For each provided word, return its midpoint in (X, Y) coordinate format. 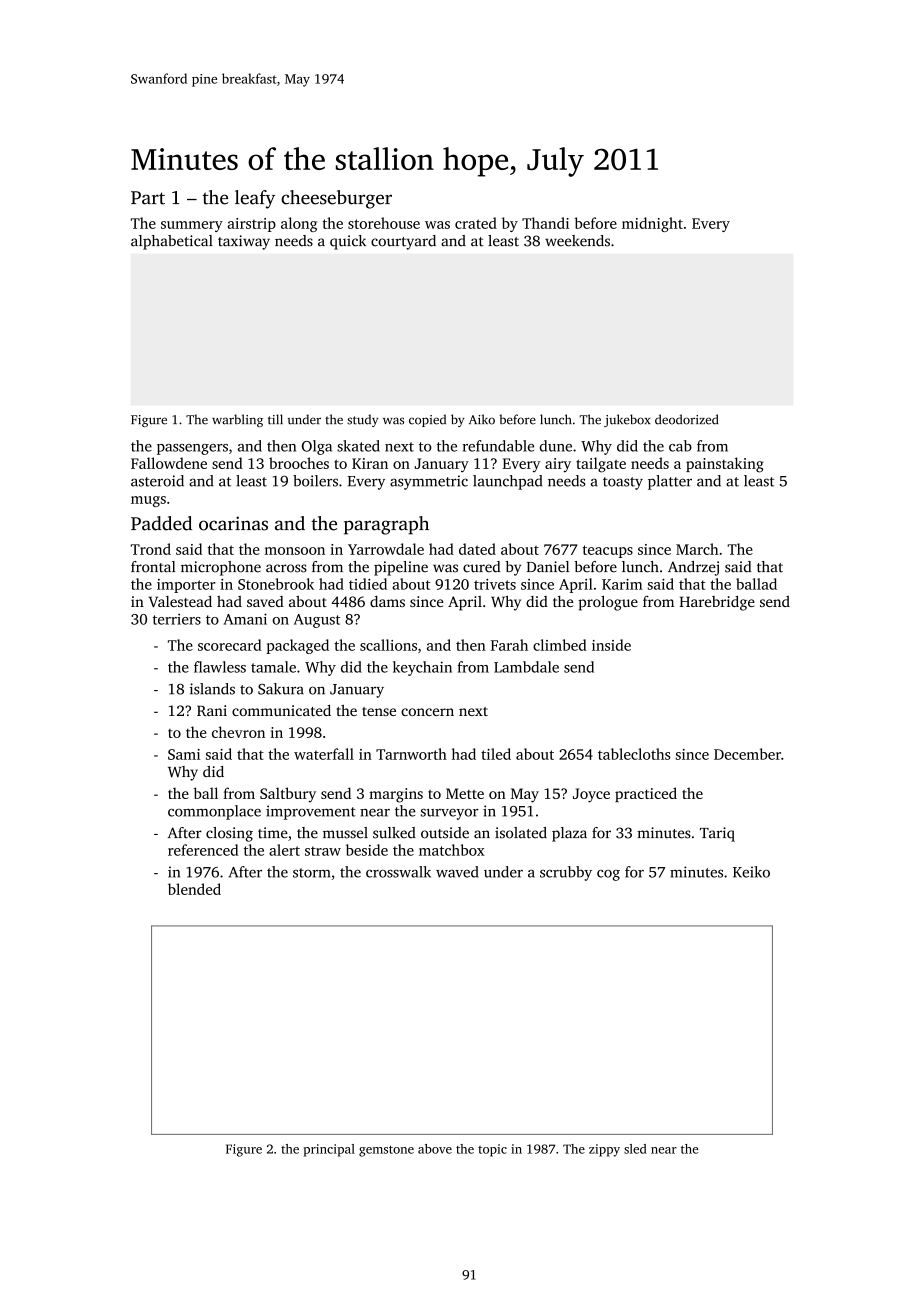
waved (457, 872)
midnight (652, 224)
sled (635, 1149)
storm (311, 873)
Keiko (751, 872)
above (435, 1149)
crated (476, 223)
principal (329, 1150)
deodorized (687, 419)
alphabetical (172, 242)
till (275, 419)
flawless (220, 667)
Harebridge (717, 603)
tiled (496, 754)
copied (427, 420)
